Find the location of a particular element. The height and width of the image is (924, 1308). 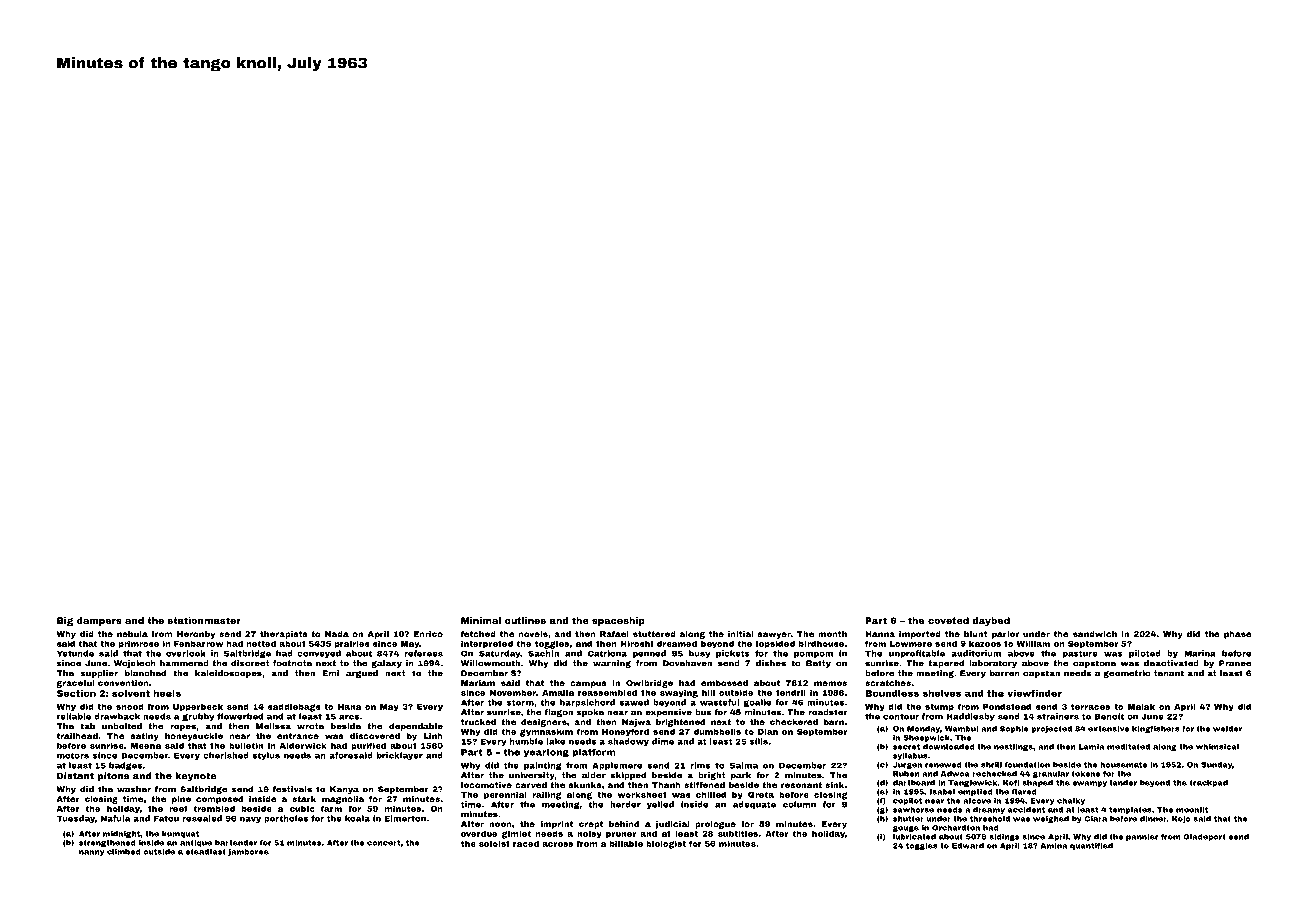

subtitles is located at coordinates (738, 833).
